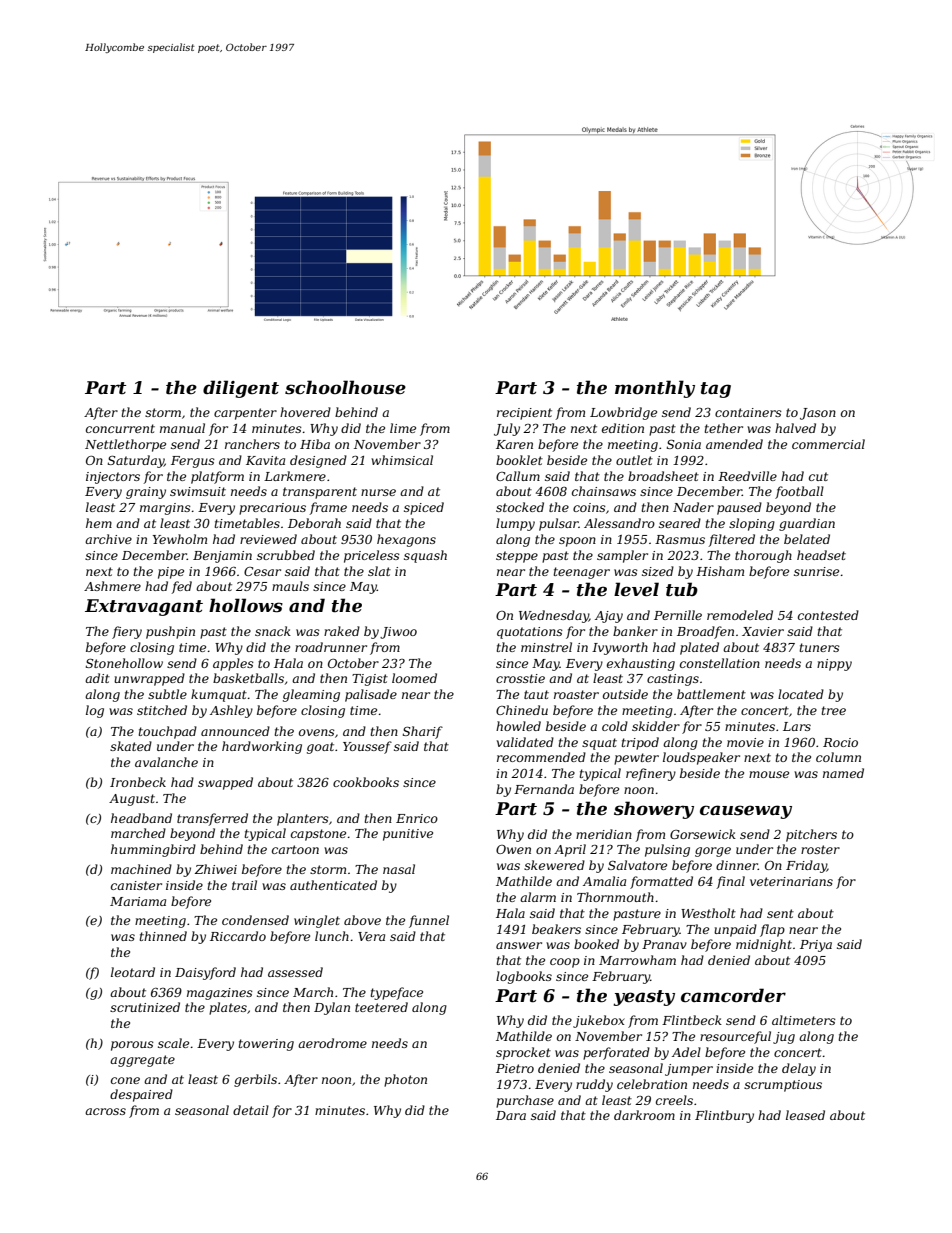 The width and height of the screenshot is (952, 1233). I want to click on Extravagant, so click(144, 607).
